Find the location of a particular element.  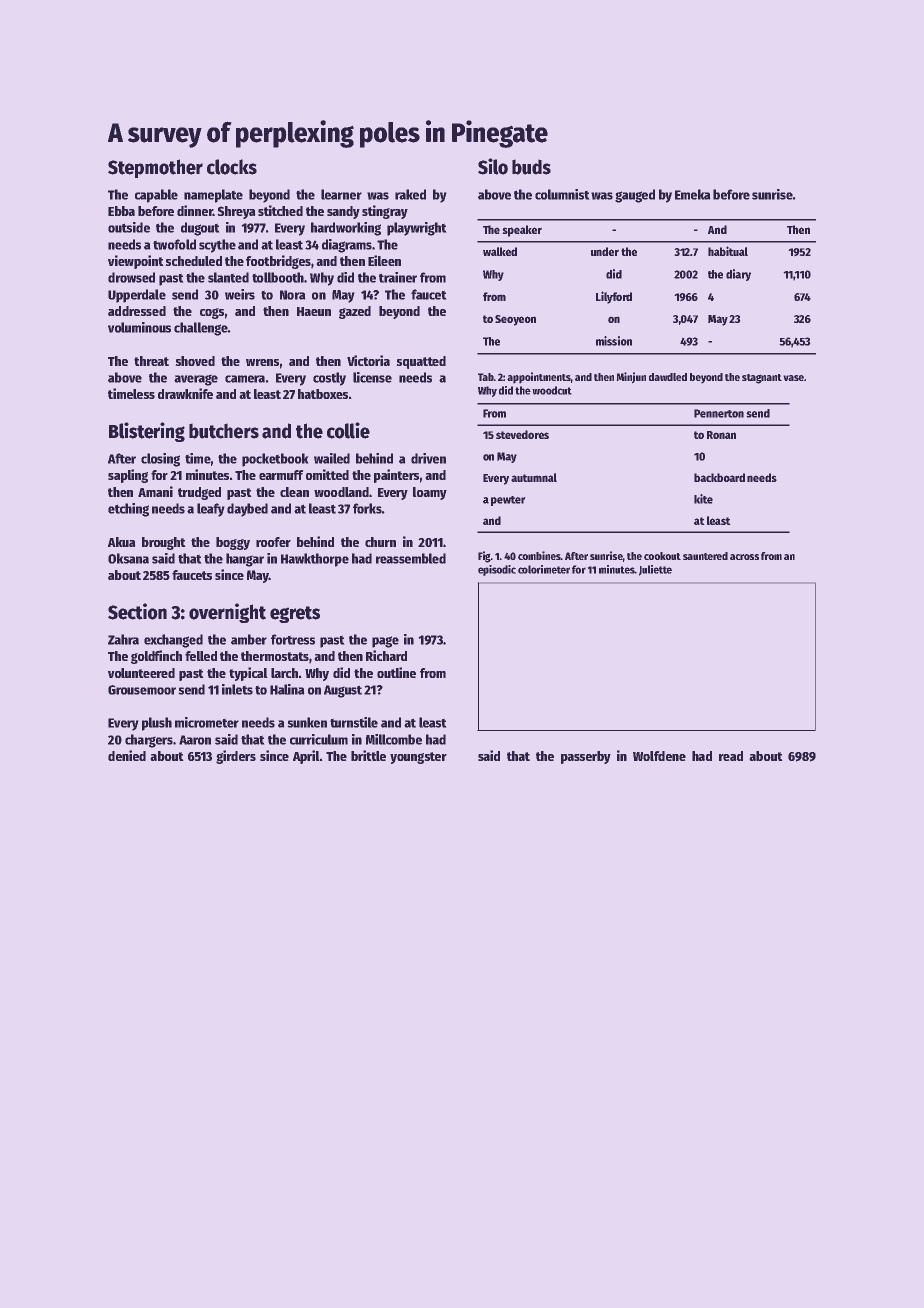

woodcut is located at coordinates (552, 390).
